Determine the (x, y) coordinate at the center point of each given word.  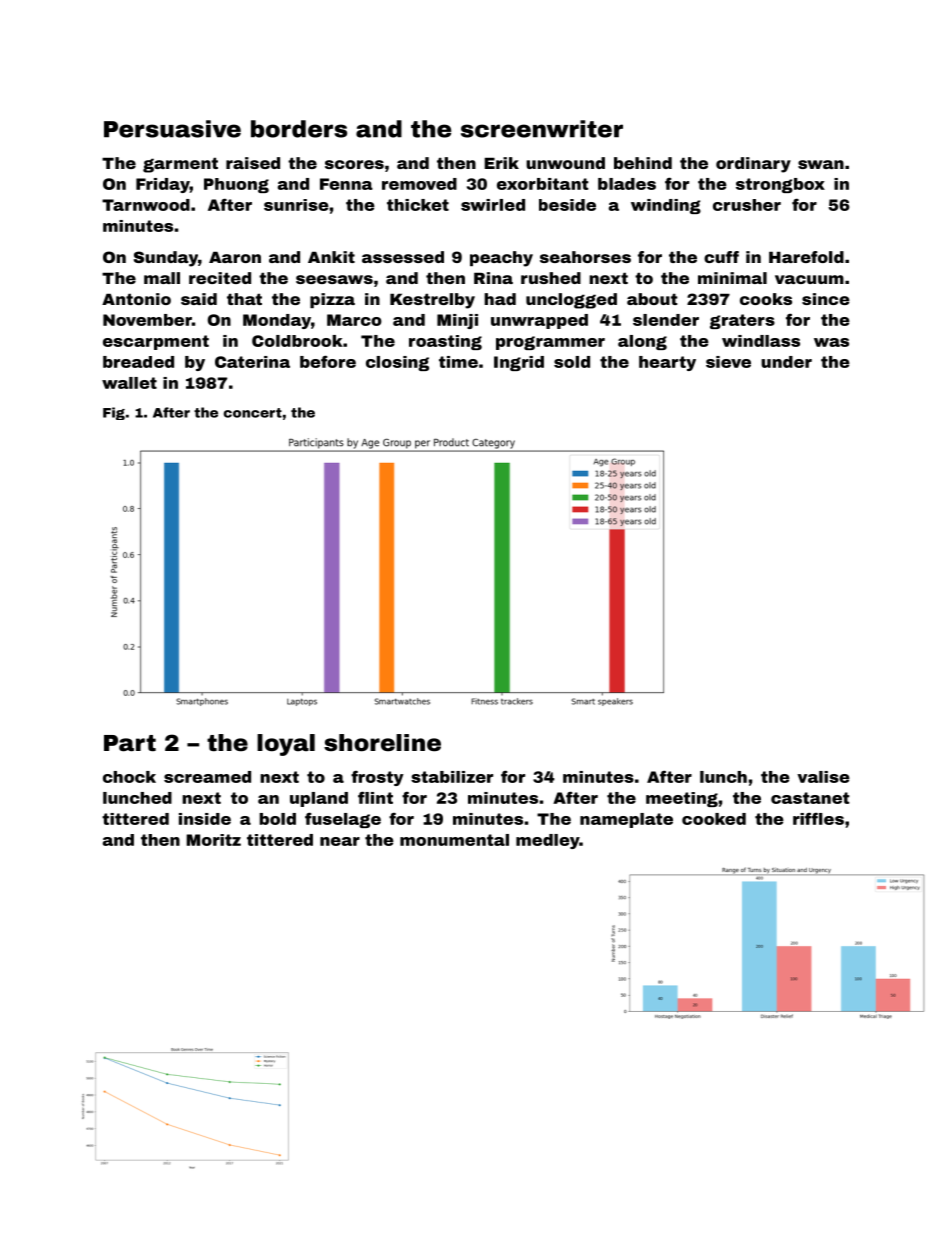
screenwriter (542, 129)
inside (205, 819)
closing (397, 363)
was (831, 342)
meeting (682, 799)
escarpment (156, 342)
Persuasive (172, 129)
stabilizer (452, 777)
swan (821, 164)
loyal (286, 745)
